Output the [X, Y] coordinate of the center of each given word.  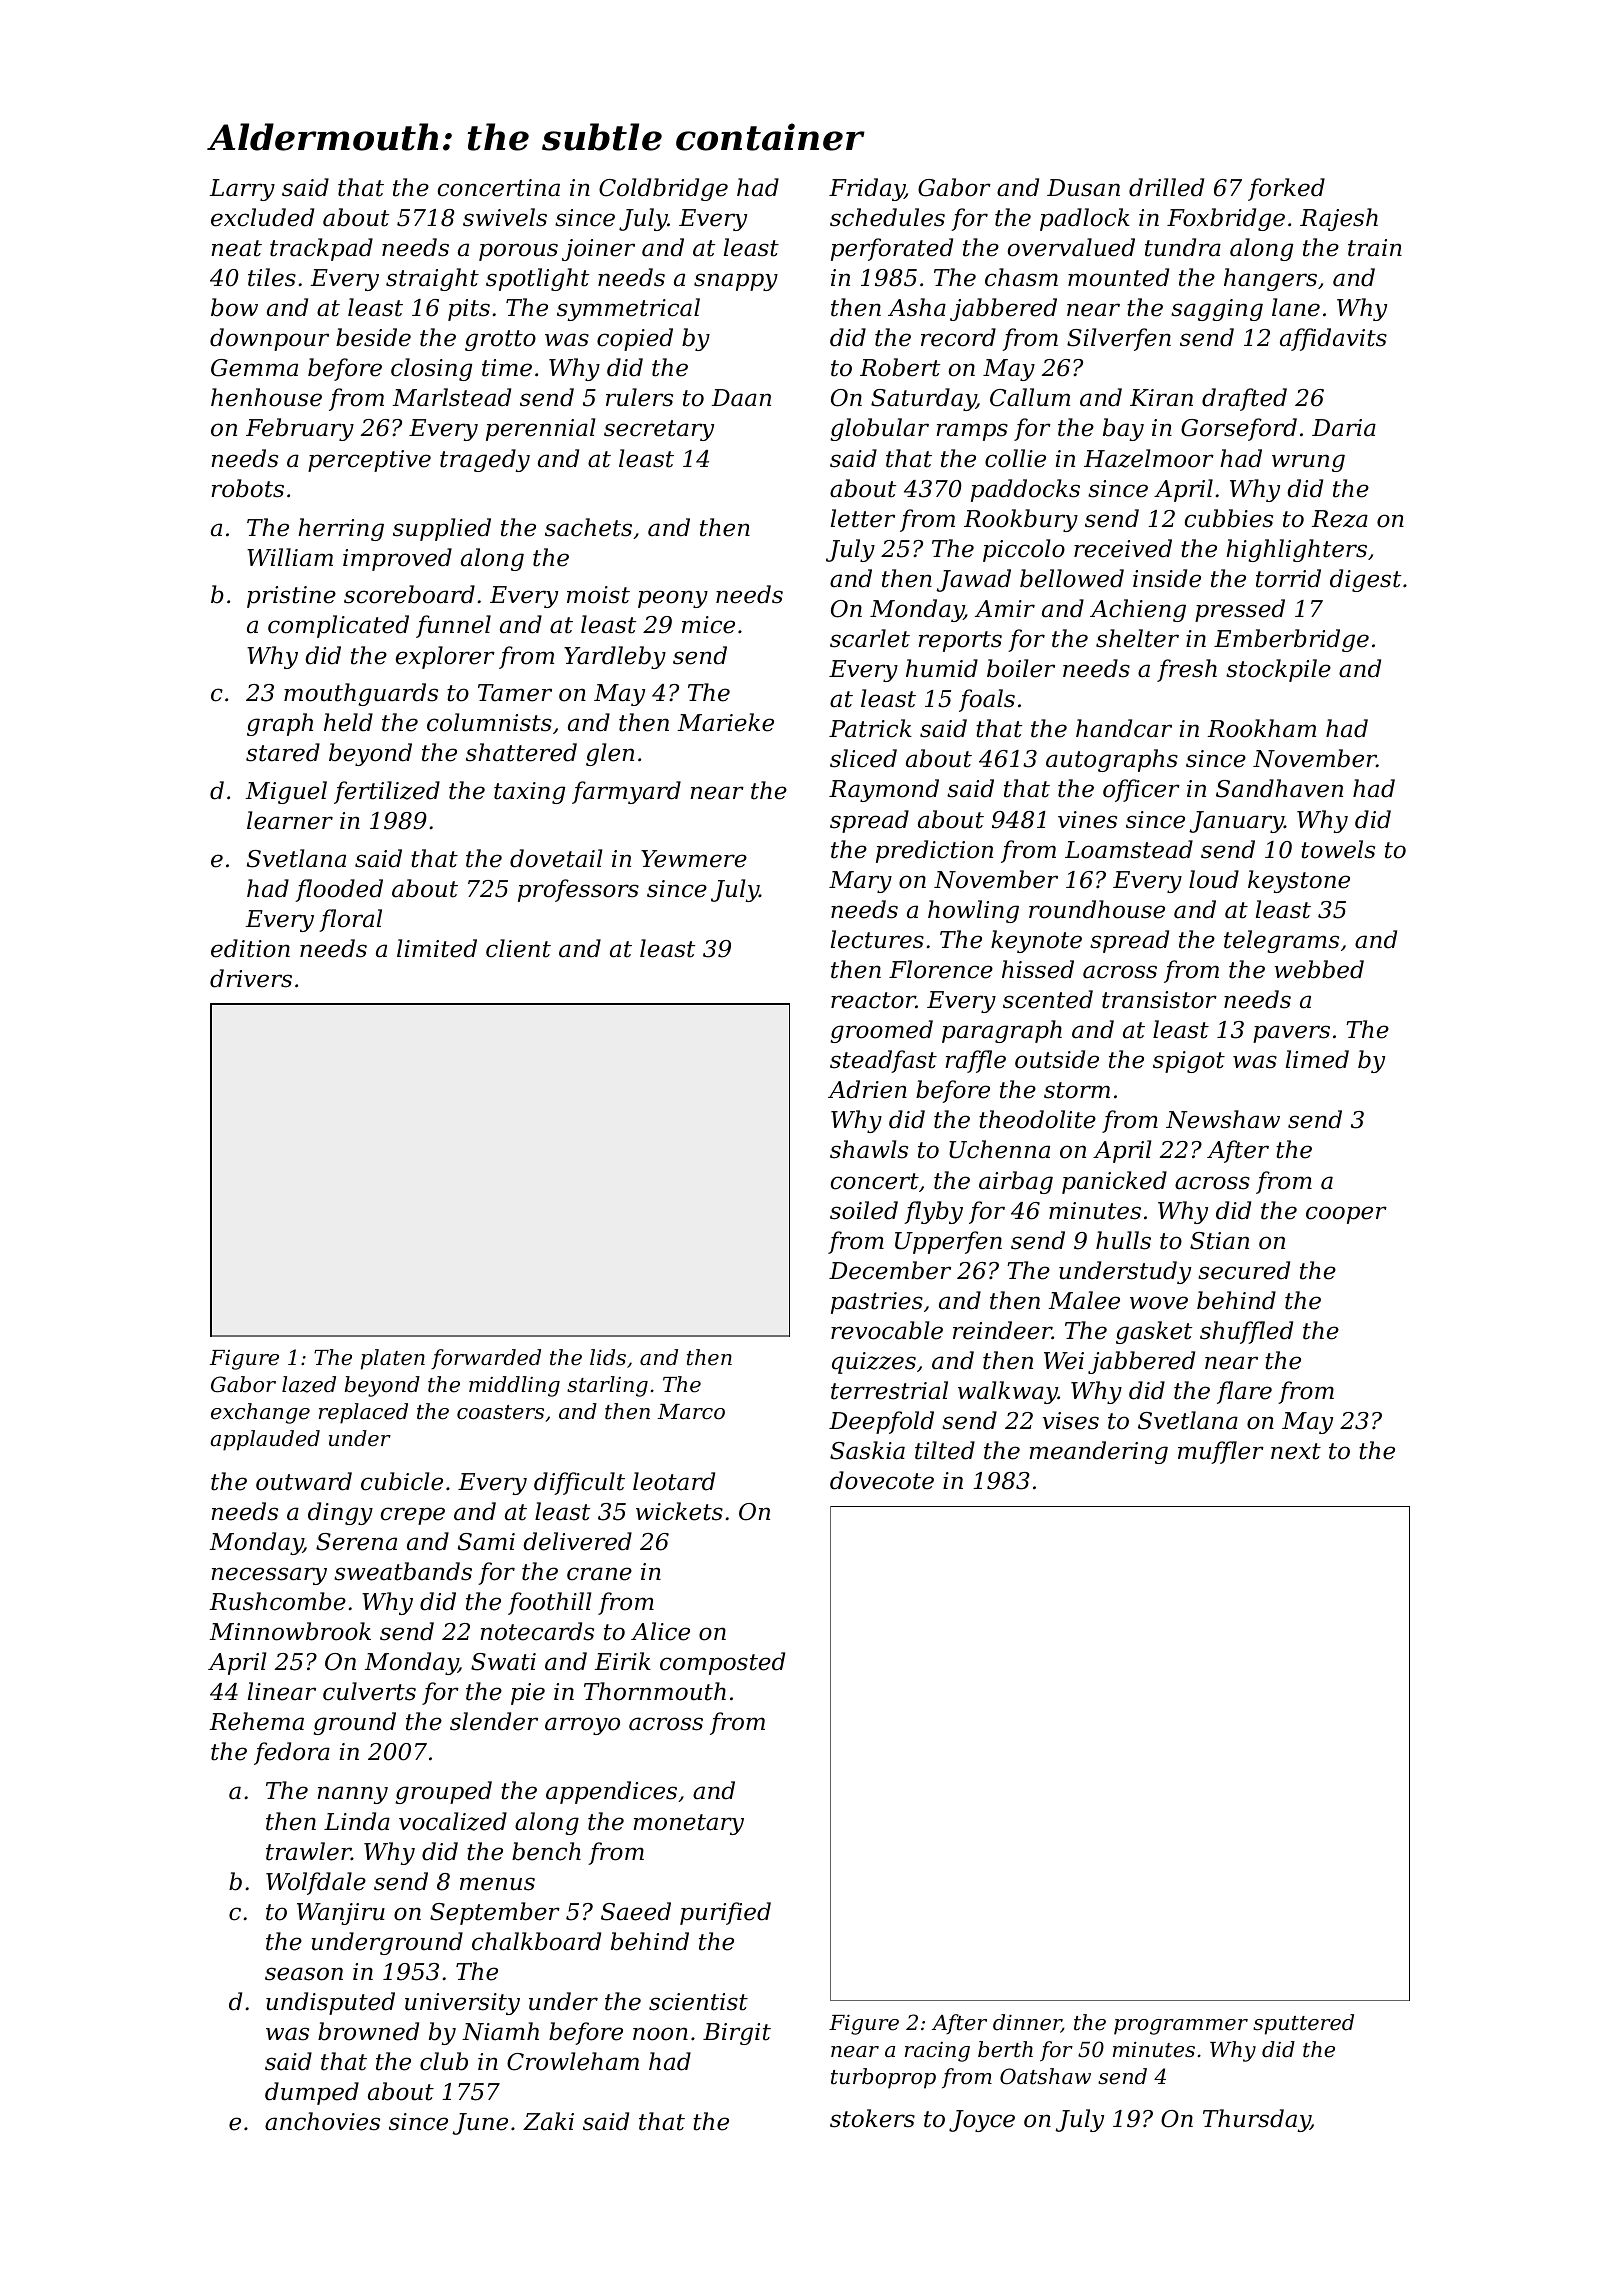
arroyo [582, 1726]
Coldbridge [663, 189]
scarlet [870, 638]
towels [1338, 849]
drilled [1166, 187]
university [462, 2004]
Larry [242, 190]
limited [437, 948]
